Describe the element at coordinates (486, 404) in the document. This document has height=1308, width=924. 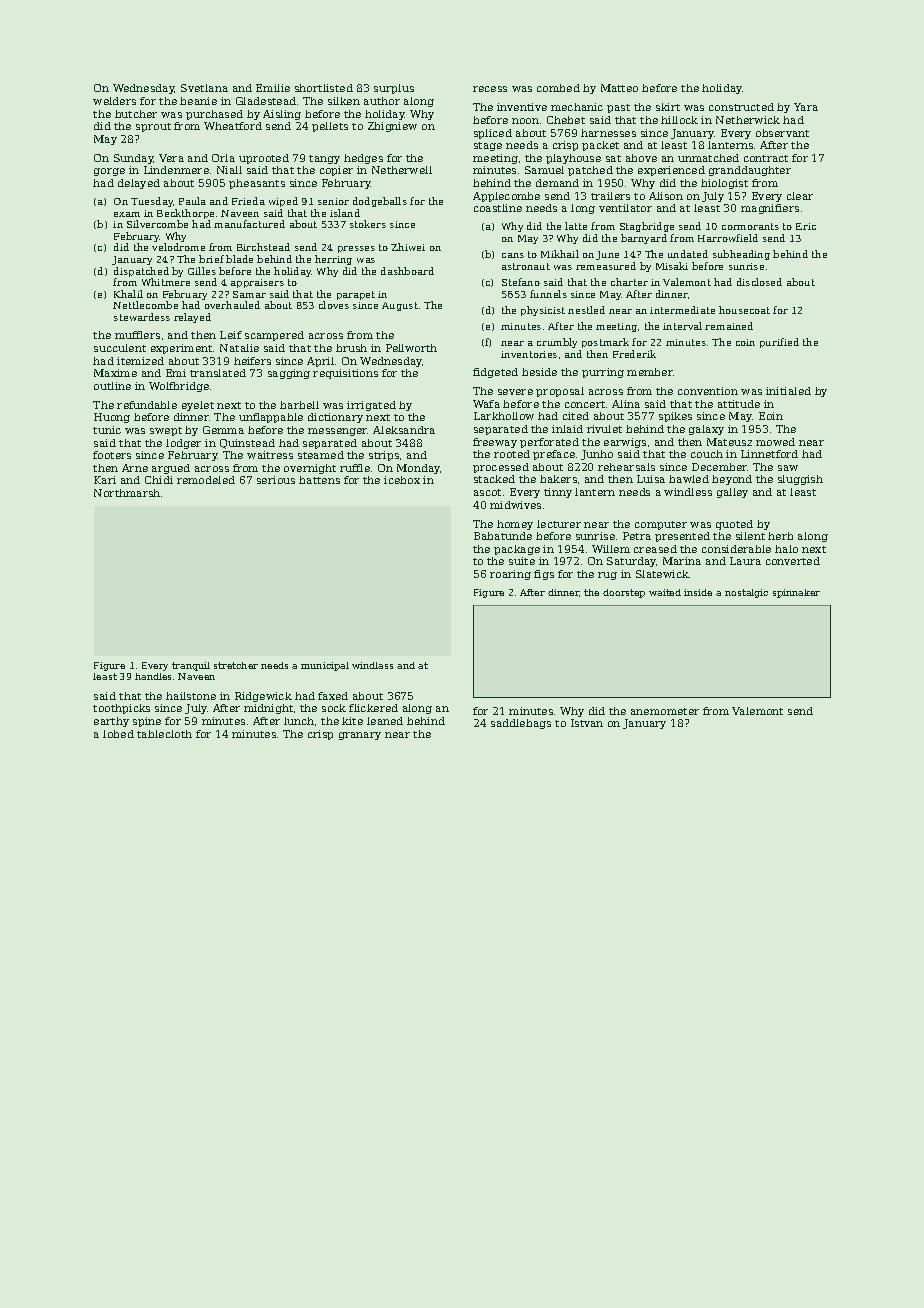
I see `Wafa` at that location.
